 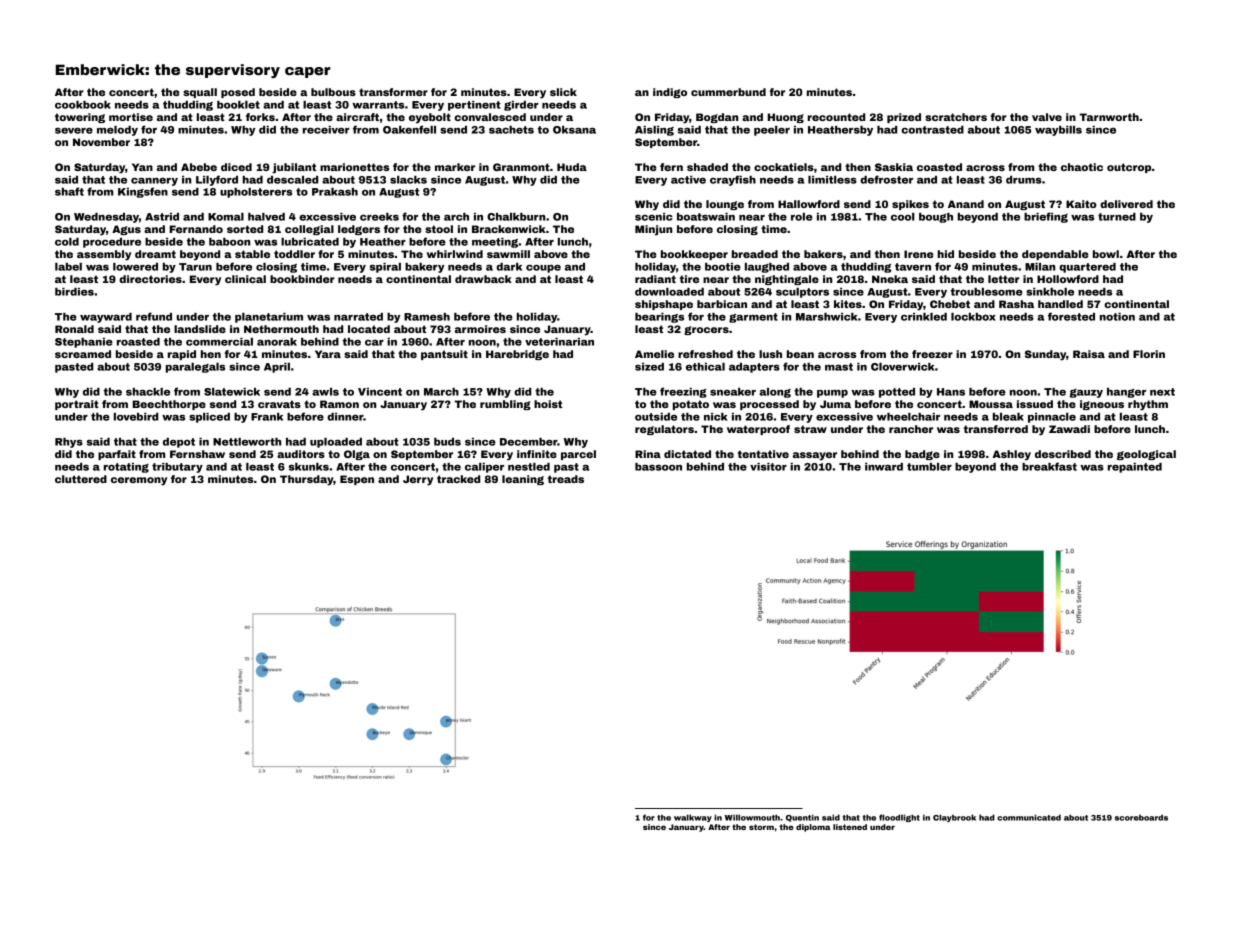 I want to click on cold, so click(x=67, y=242).
